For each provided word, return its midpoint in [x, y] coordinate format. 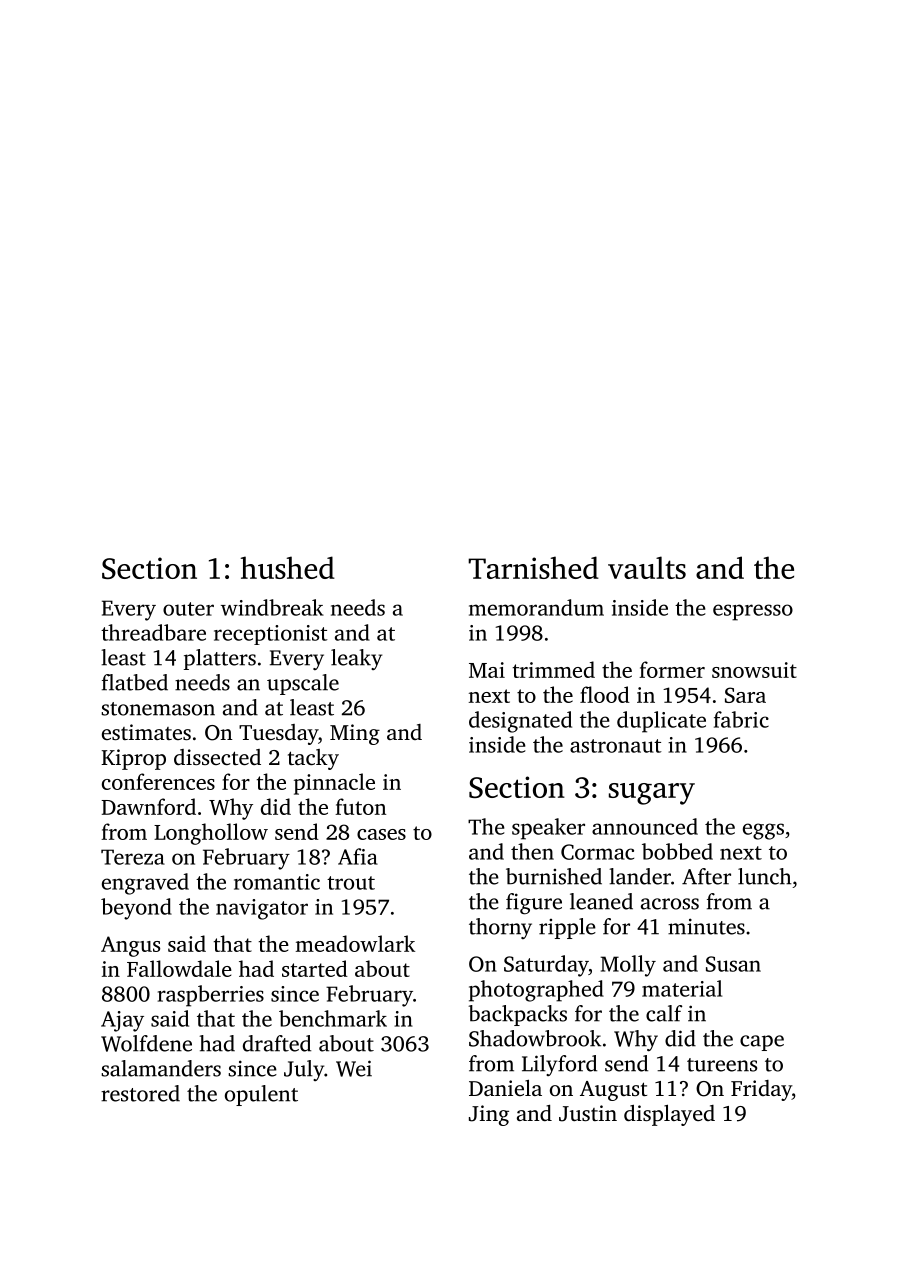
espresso [753, 612]
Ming [355, 734]
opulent [261, 1095]
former [672, 669]
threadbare [153, 632]
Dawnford [148, 806]
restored [140, 1093]
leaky [356, 659]
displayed [669, 1115]
